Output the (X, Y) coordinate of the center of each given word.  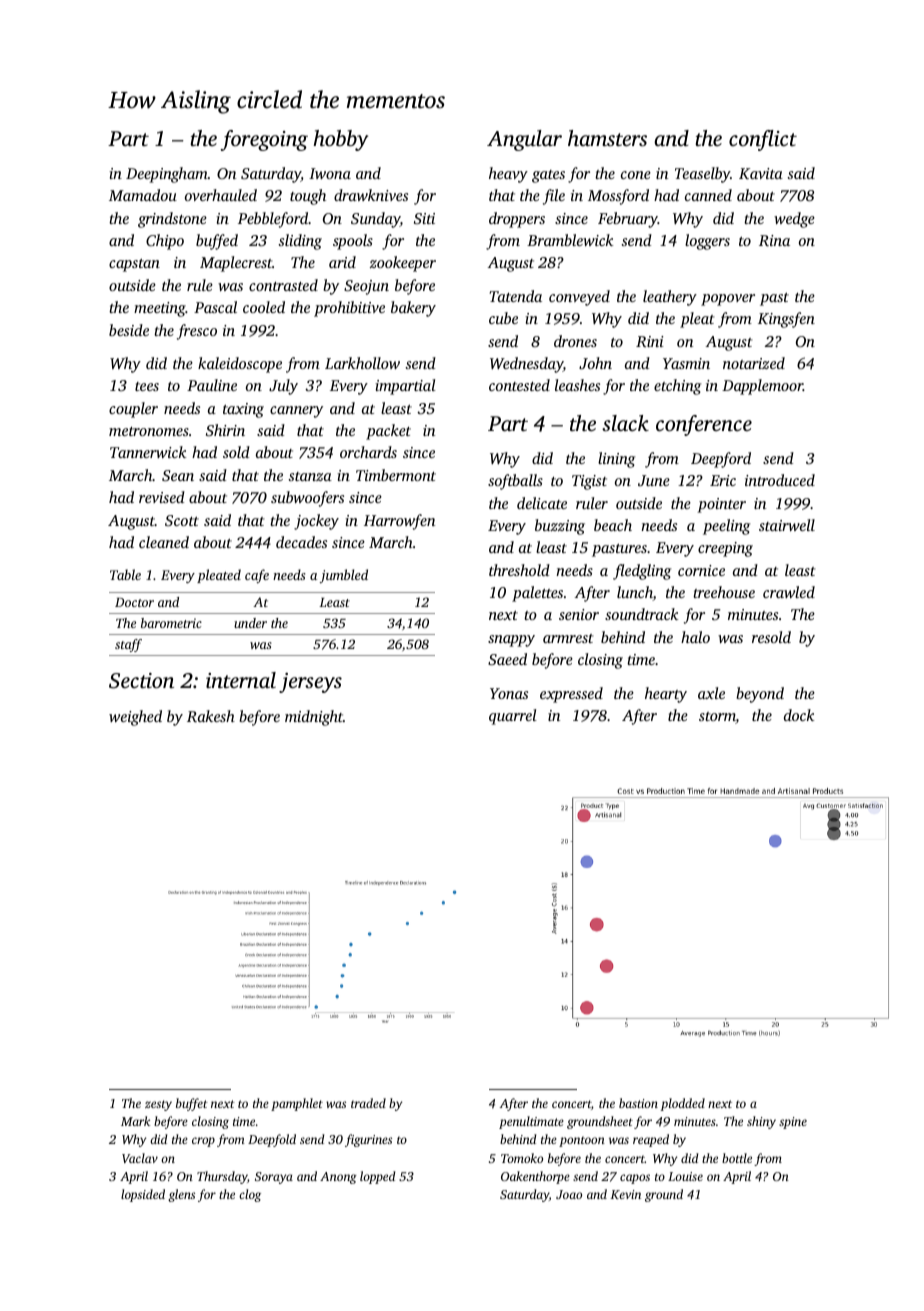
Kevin (625, 1194)
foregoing (264, 140)
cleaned (164, 542)
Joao (569, 1194)
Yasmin (686, 363)
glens (181, 1195)
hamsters (607, 138)
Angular (524, 140)
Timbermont (396, 475)
